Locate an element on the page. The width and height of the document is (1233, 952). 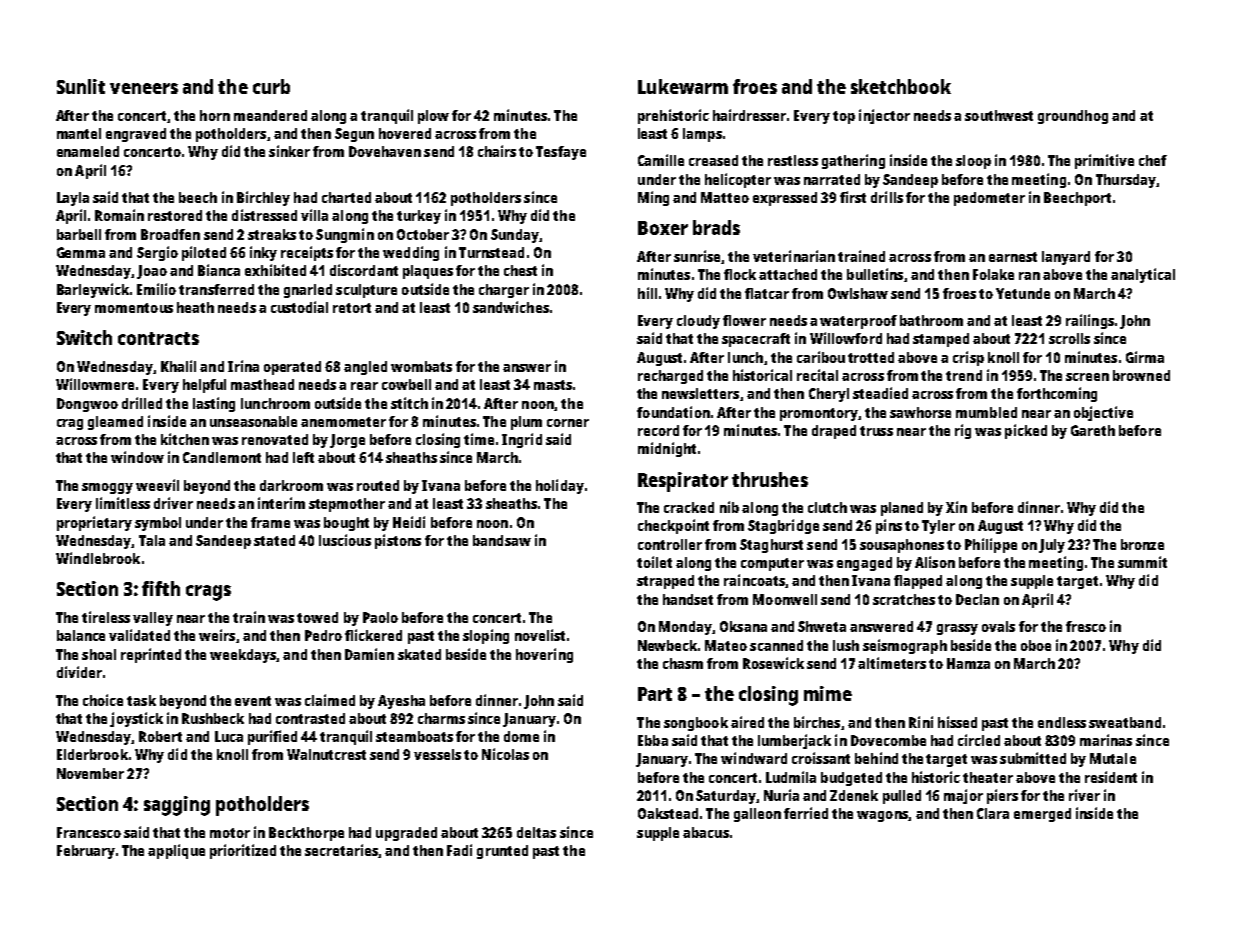
Lukewarm is located at coordinates (683, 86).
